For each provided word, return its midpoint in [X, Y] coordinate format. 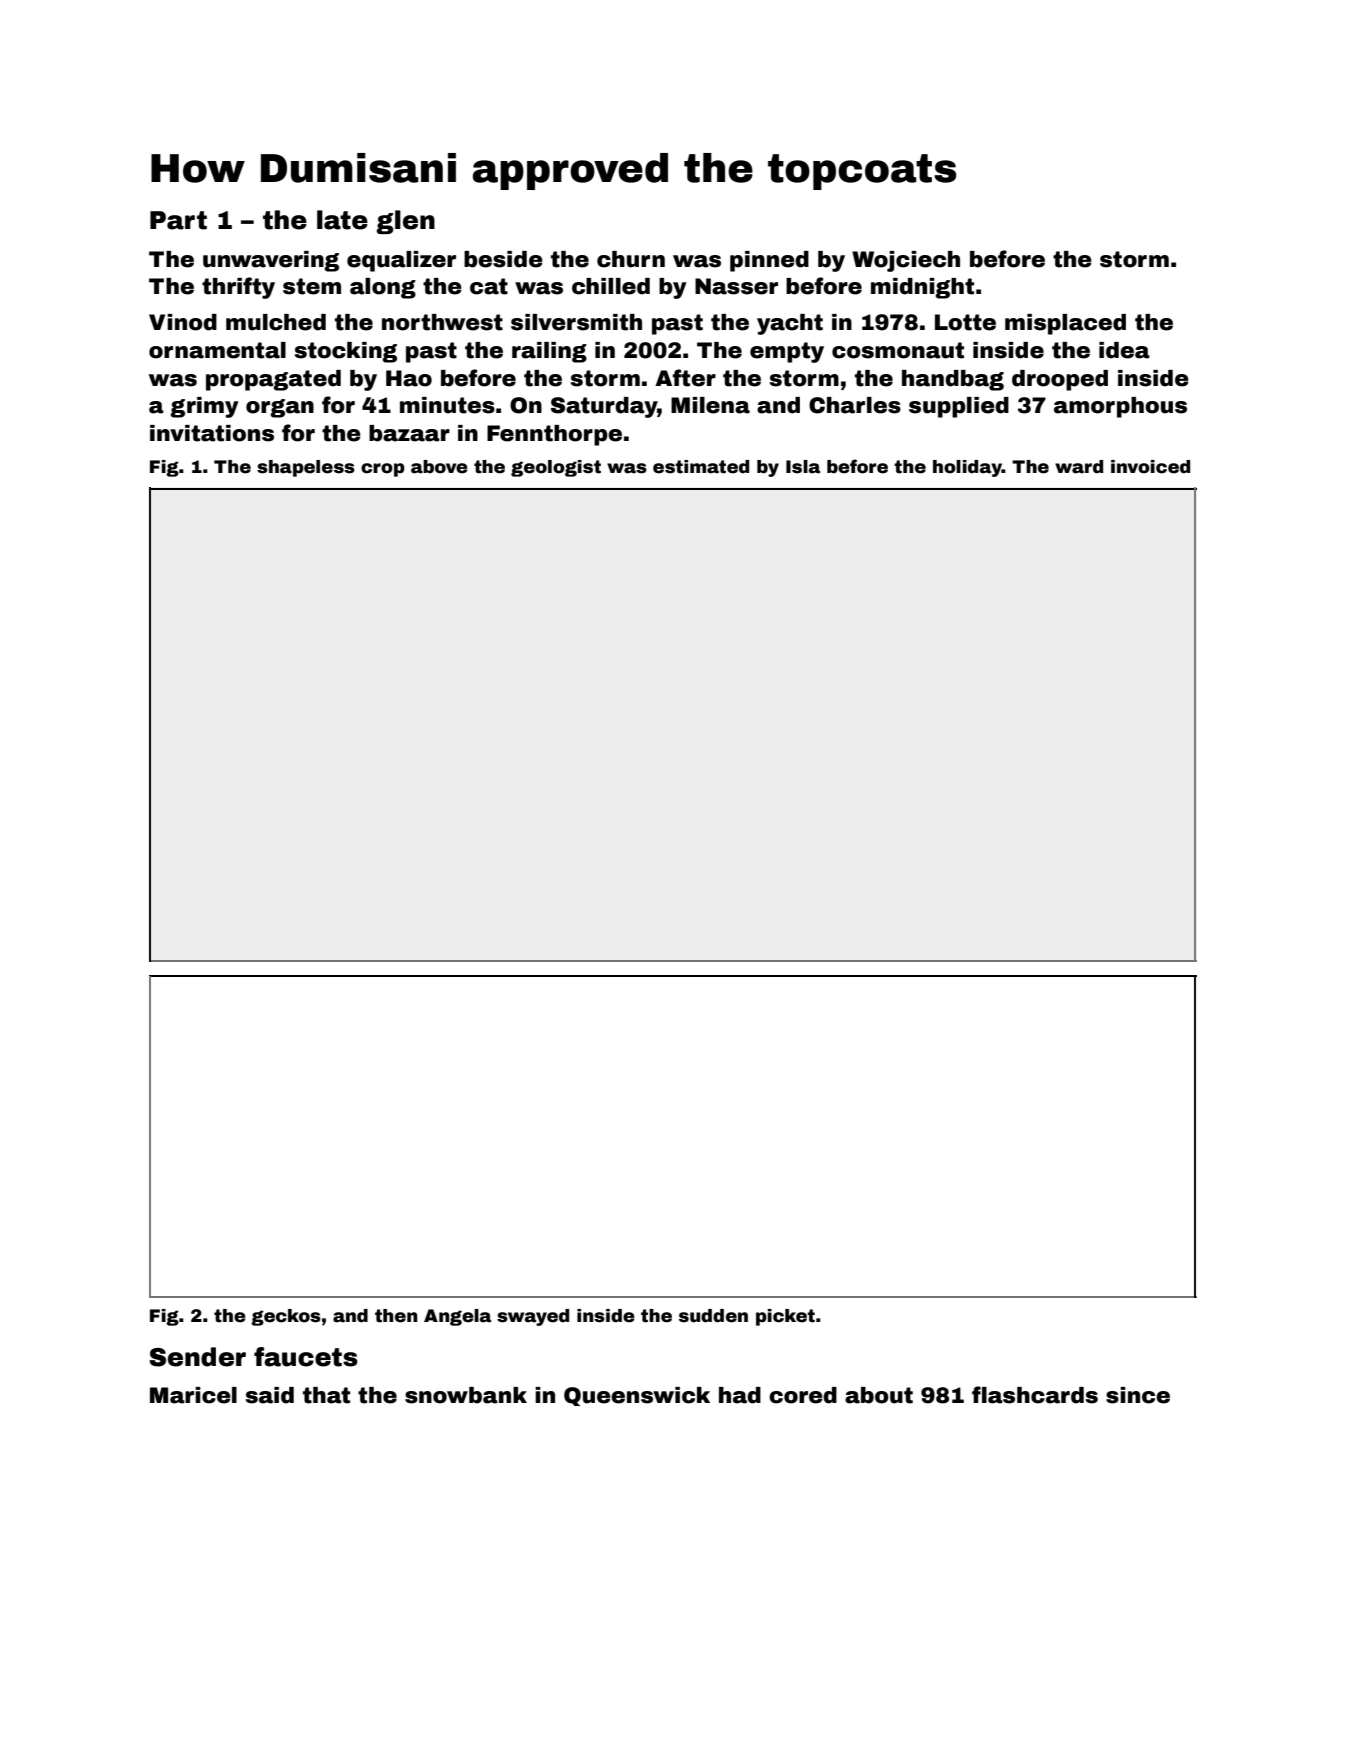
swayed [533, 1317]
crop [383, 470]
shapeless [306, 468]
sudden [713, 1316]
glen [406, 222]
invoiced [1150, 467]
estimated [701, 467]
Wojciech [906, 261]
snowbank [466, 1395]
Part [178, 220]
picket [785, 1317]
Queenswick [637, 1396]
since [1138, 1395]
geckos [286, 1317]
